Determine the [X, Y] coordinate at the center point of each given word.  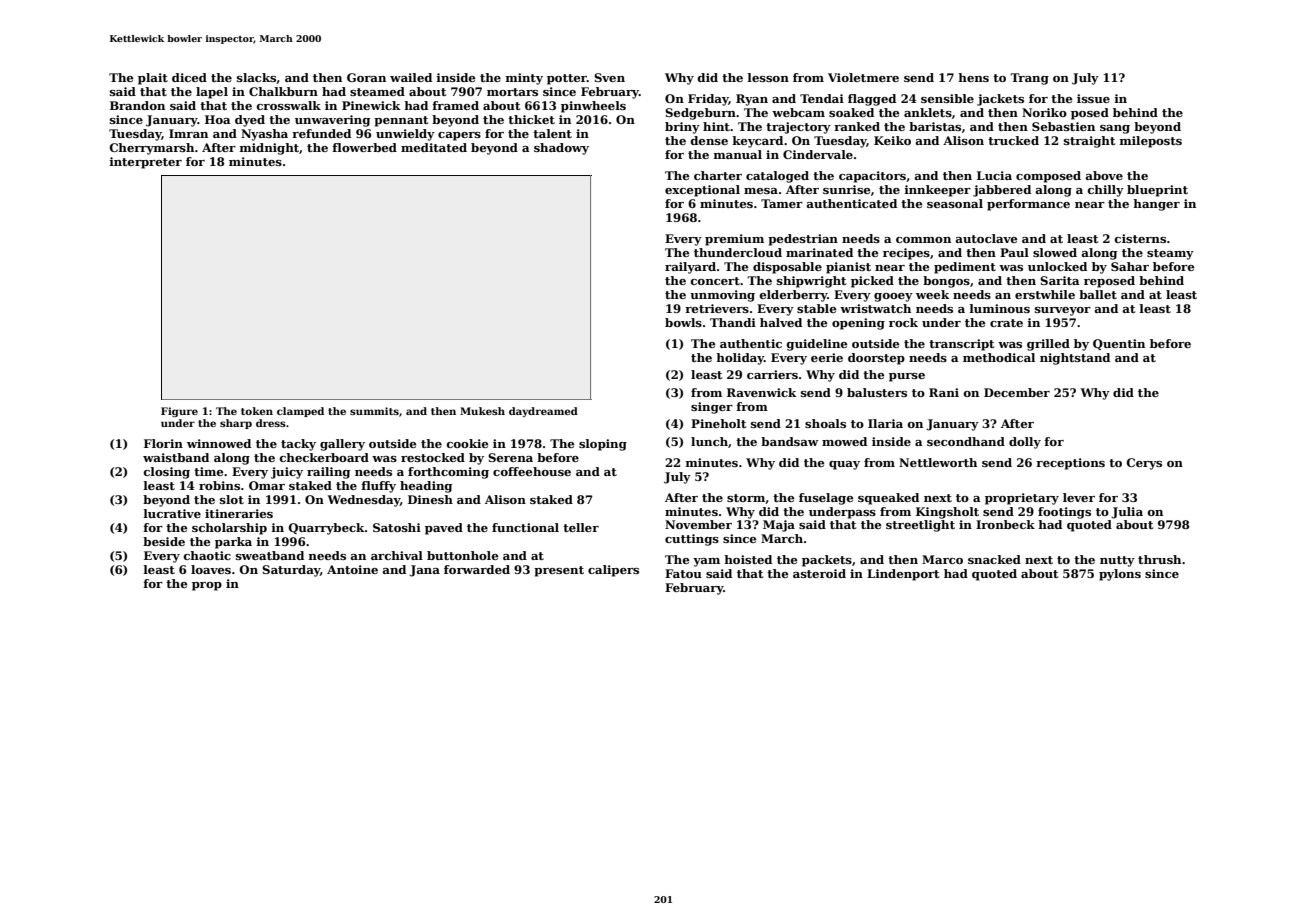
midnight [269, 149]
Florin [163, 443]
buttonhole [462, 555]
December [1017, 392]
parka [233, 543]
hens [973, 77]
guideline [817, 345]
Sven [609, 77]
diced [189, 77]
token [257, 411]
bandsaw [789, 441]
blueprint [1157, 191]
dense [709, 140]
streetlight [920, 526]
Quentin [1119, 344]
